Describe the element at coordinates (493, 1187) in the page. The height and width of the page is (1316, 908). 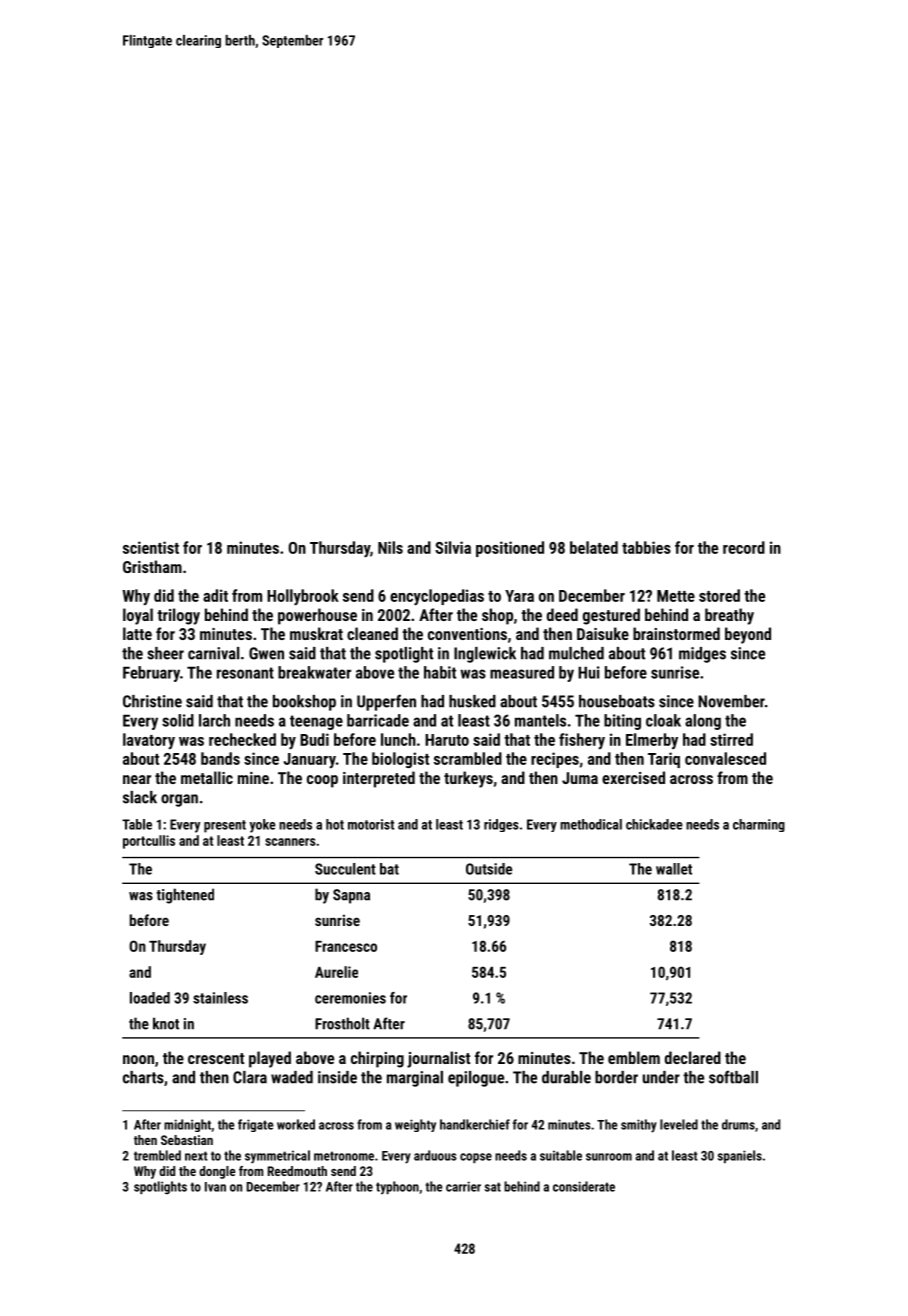
I see `sat` at that location.
